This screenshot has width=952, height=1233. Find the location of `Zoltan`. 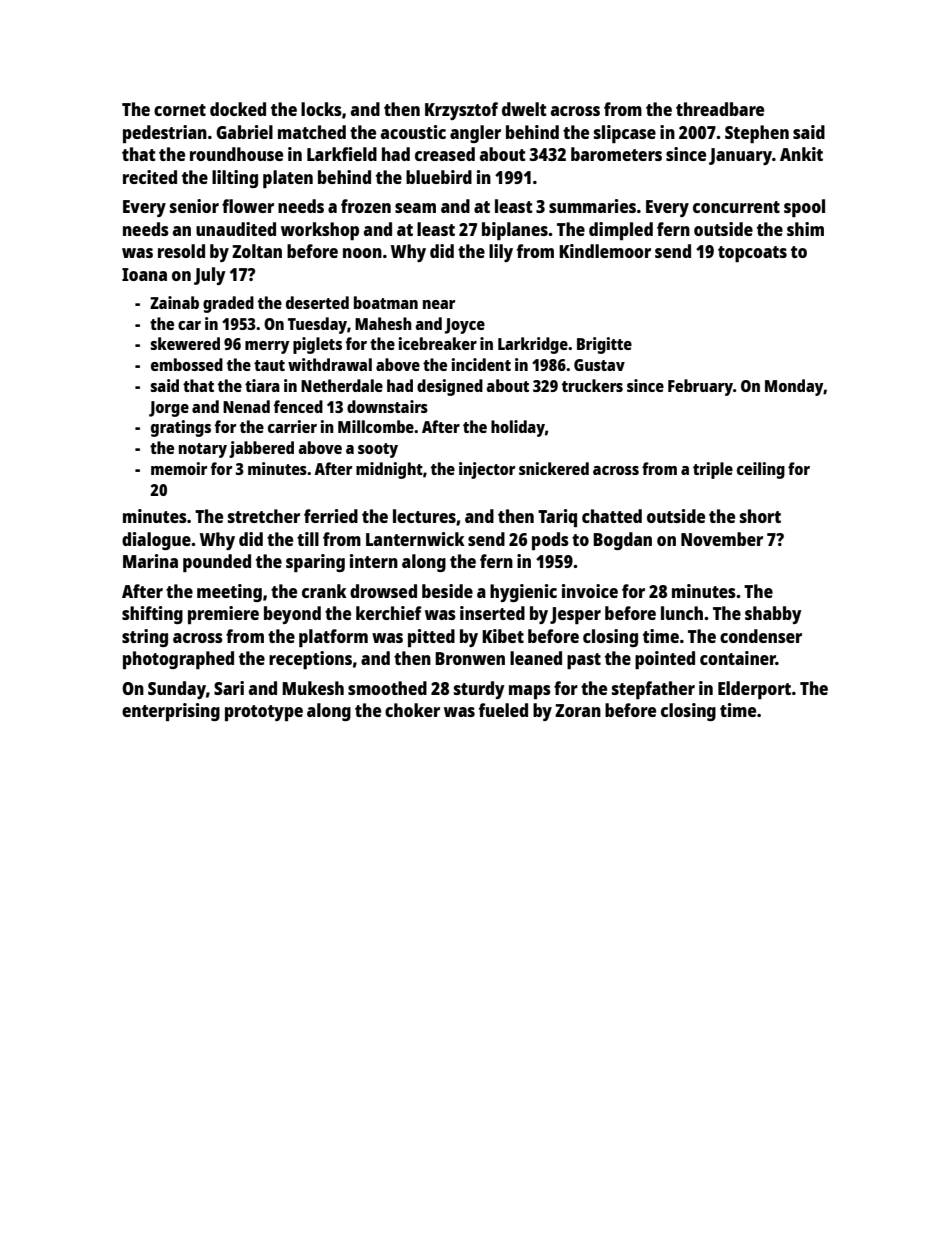

Zoltan is located at coordinates (257, 251).
